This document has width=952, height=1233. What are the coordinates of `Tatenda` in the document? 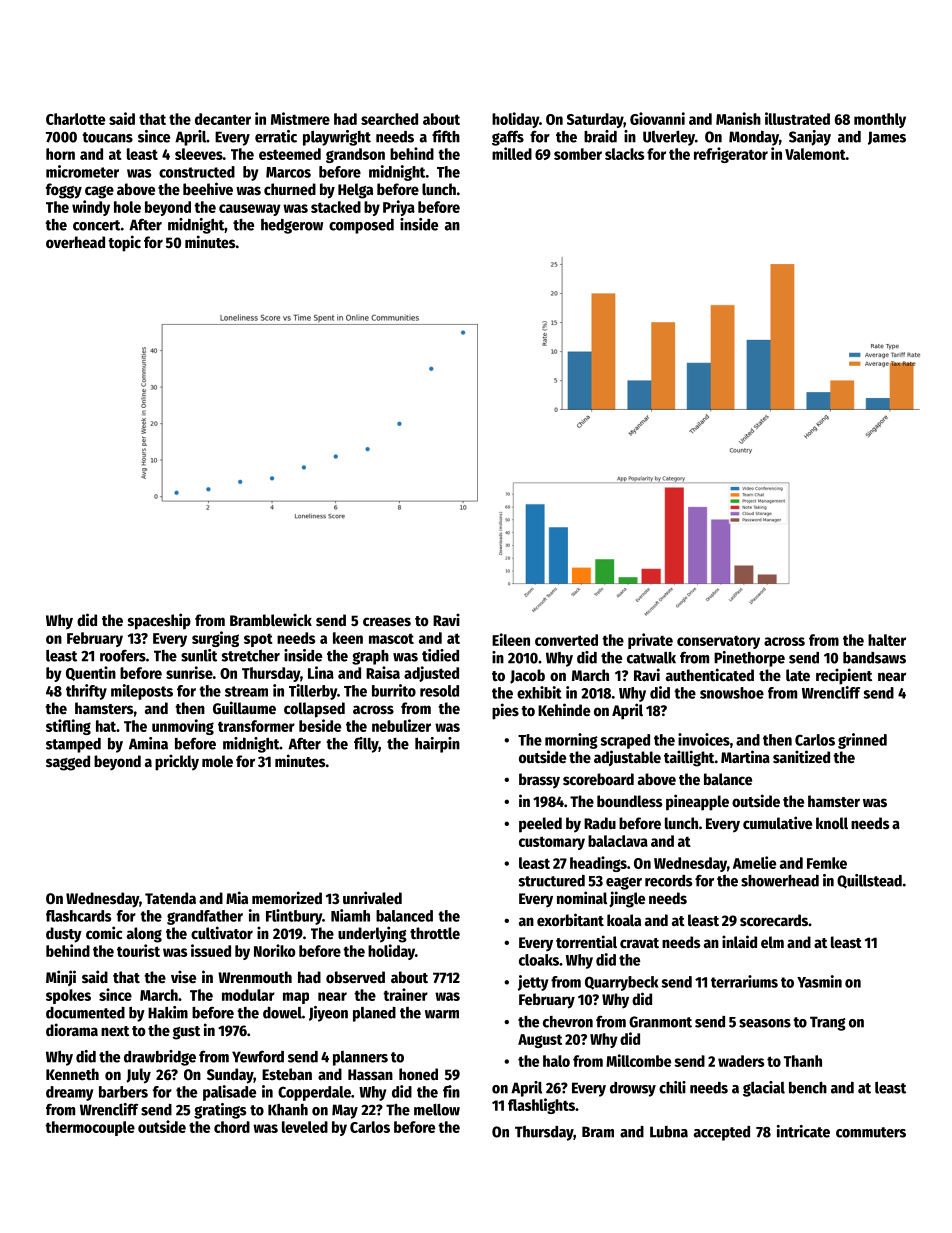 It's located at (170, 898).
